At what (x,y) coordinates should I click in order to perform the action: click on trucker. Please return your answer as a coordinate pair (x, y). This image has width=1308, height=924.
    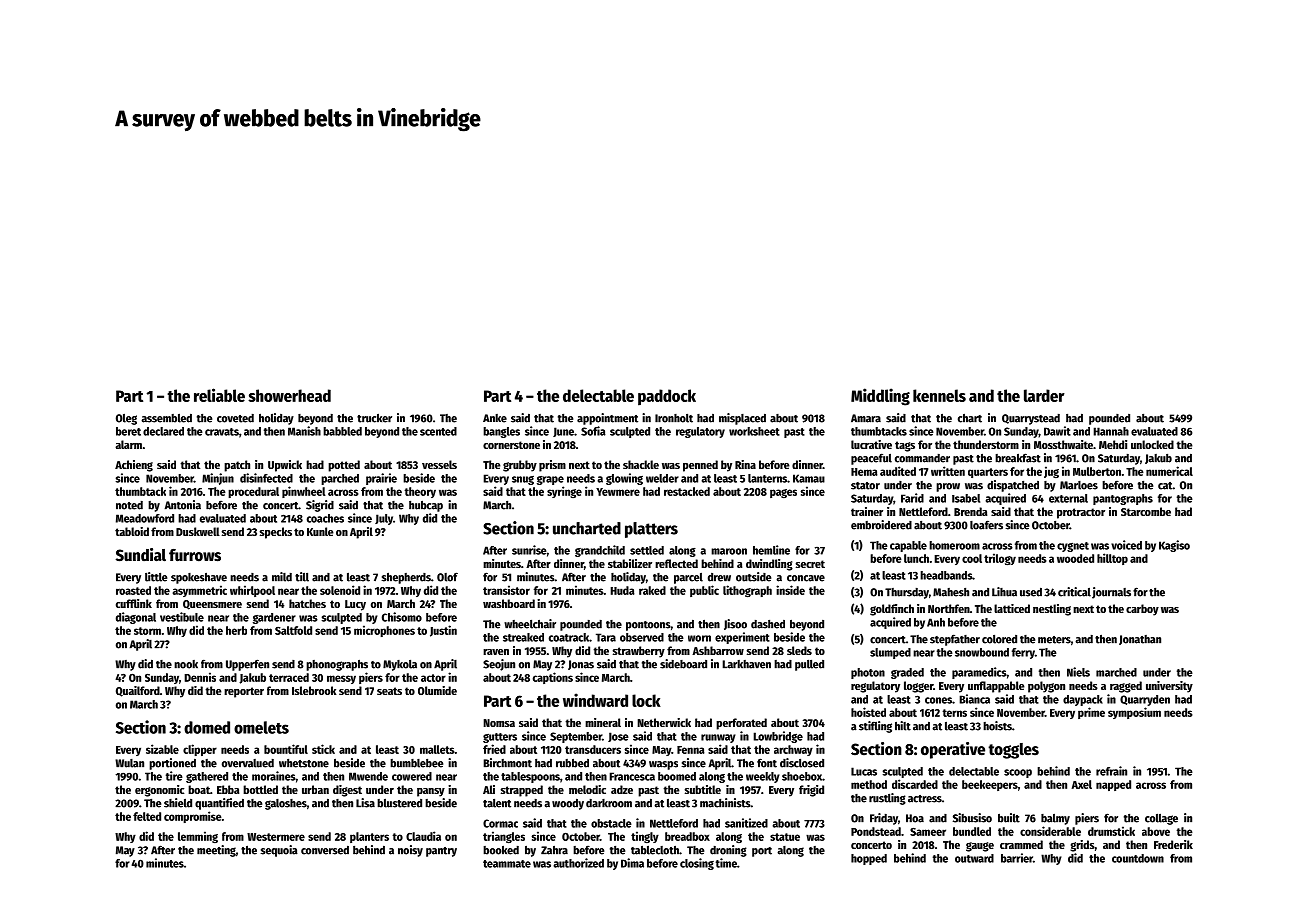
    Looking at the image, I should click on (374, 418).
